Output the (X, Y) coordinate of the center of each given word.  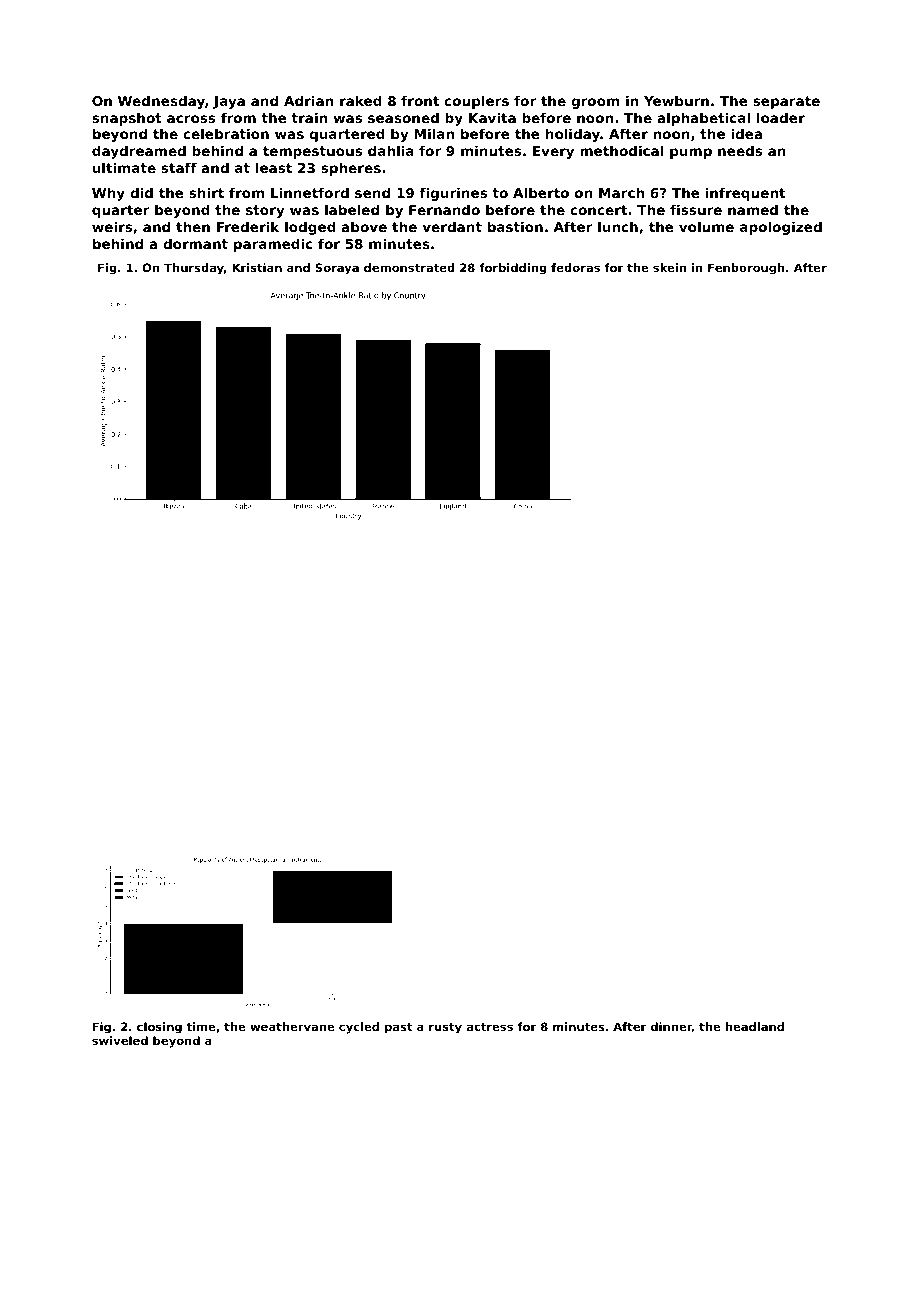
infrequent (745, 194)
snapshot (127, 119)
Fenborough (746, 269)
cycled (359, 1028)
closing (159, 1028)
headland (754, 1026)
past (399, 1028)
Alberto (541, 192)
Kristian (257, 267)
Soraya (337, 269)
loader (781, 117)
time (200, 1026)
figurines (453, 194)
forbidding (513, 269)
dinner (671, 1027)
